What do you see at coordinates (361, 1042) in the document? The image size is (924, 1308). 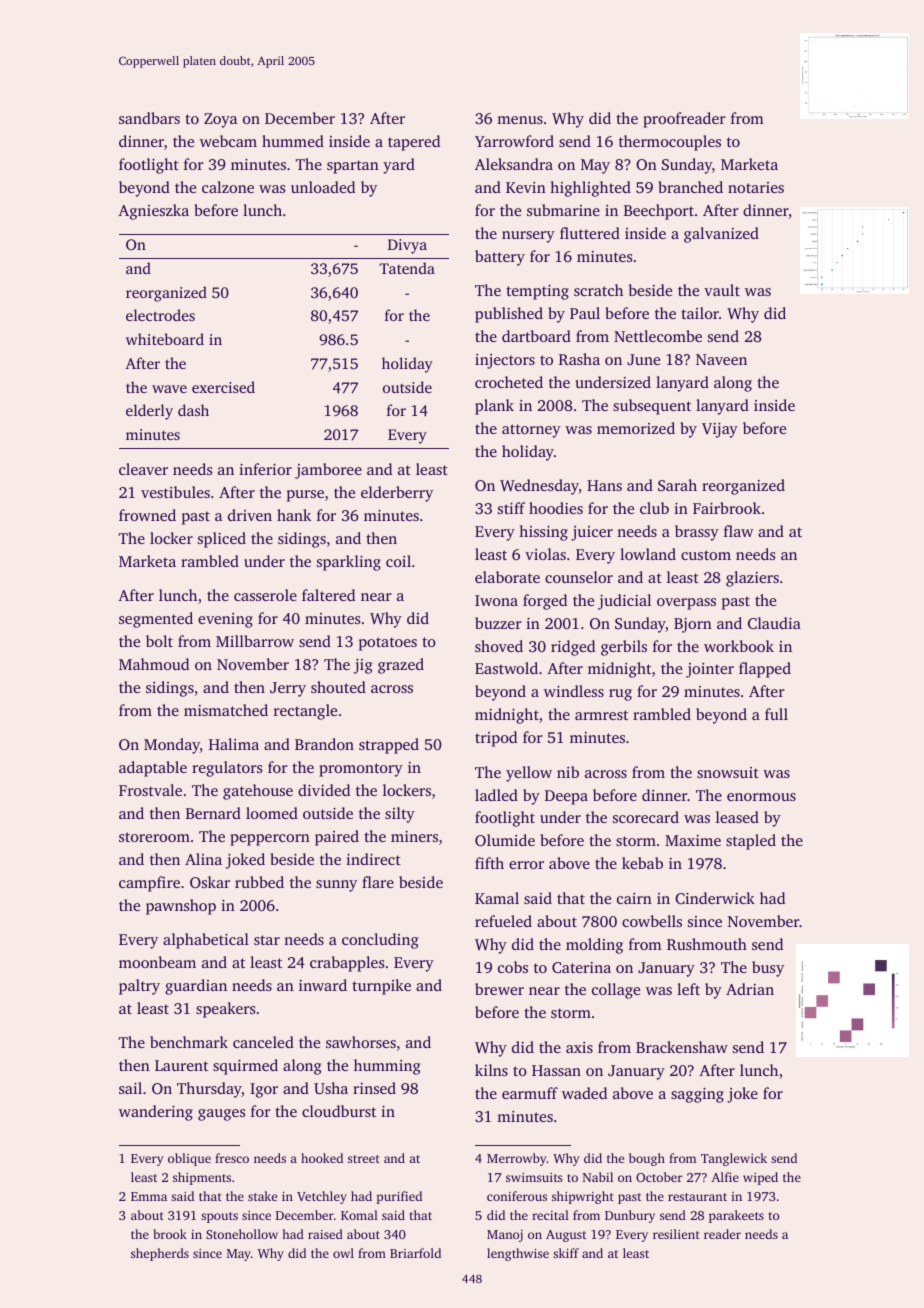 I see `sawhorses` at bounding box center [361, 1042].
